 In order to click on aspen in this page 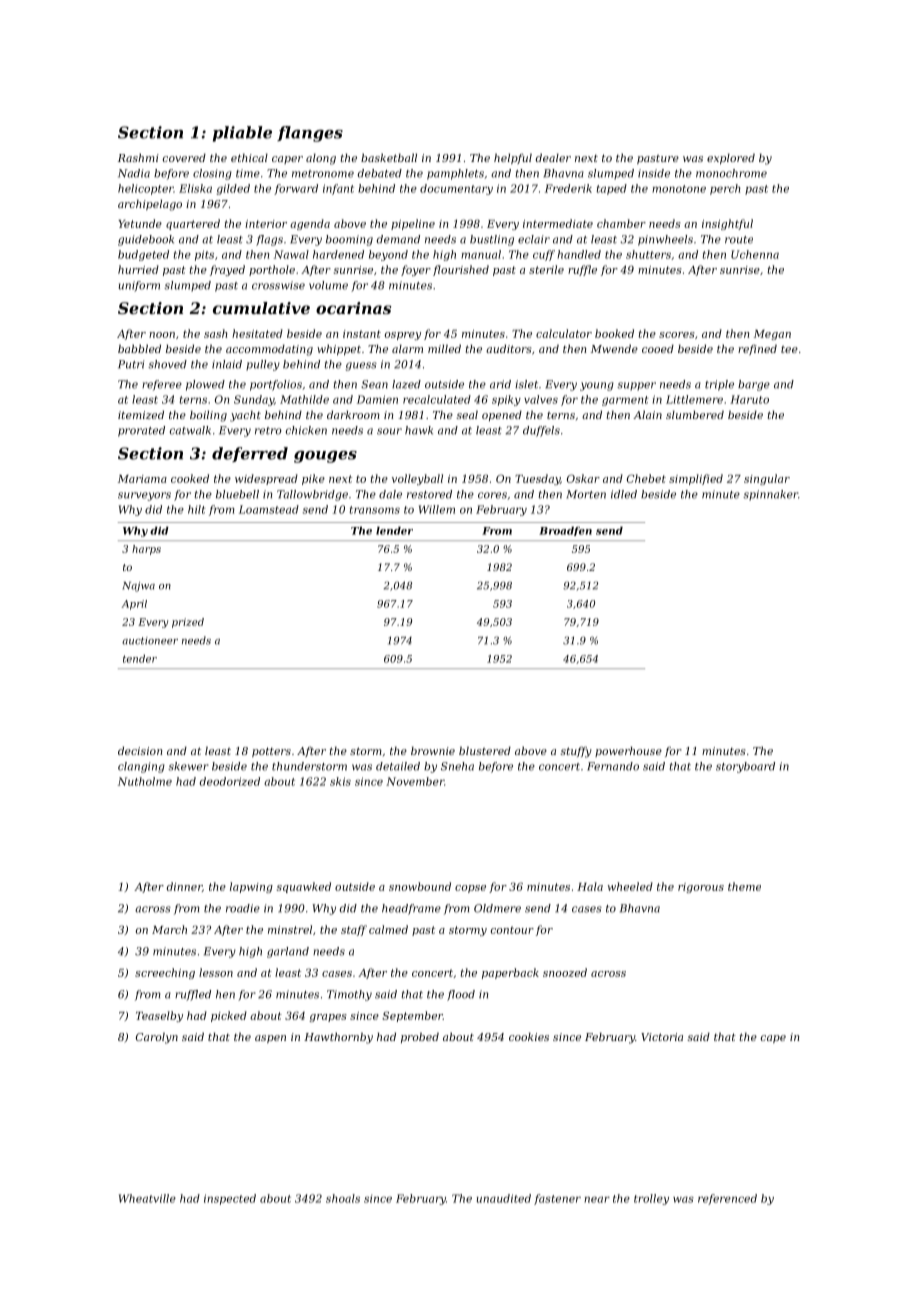, I will do `click(270, 1039)`.
